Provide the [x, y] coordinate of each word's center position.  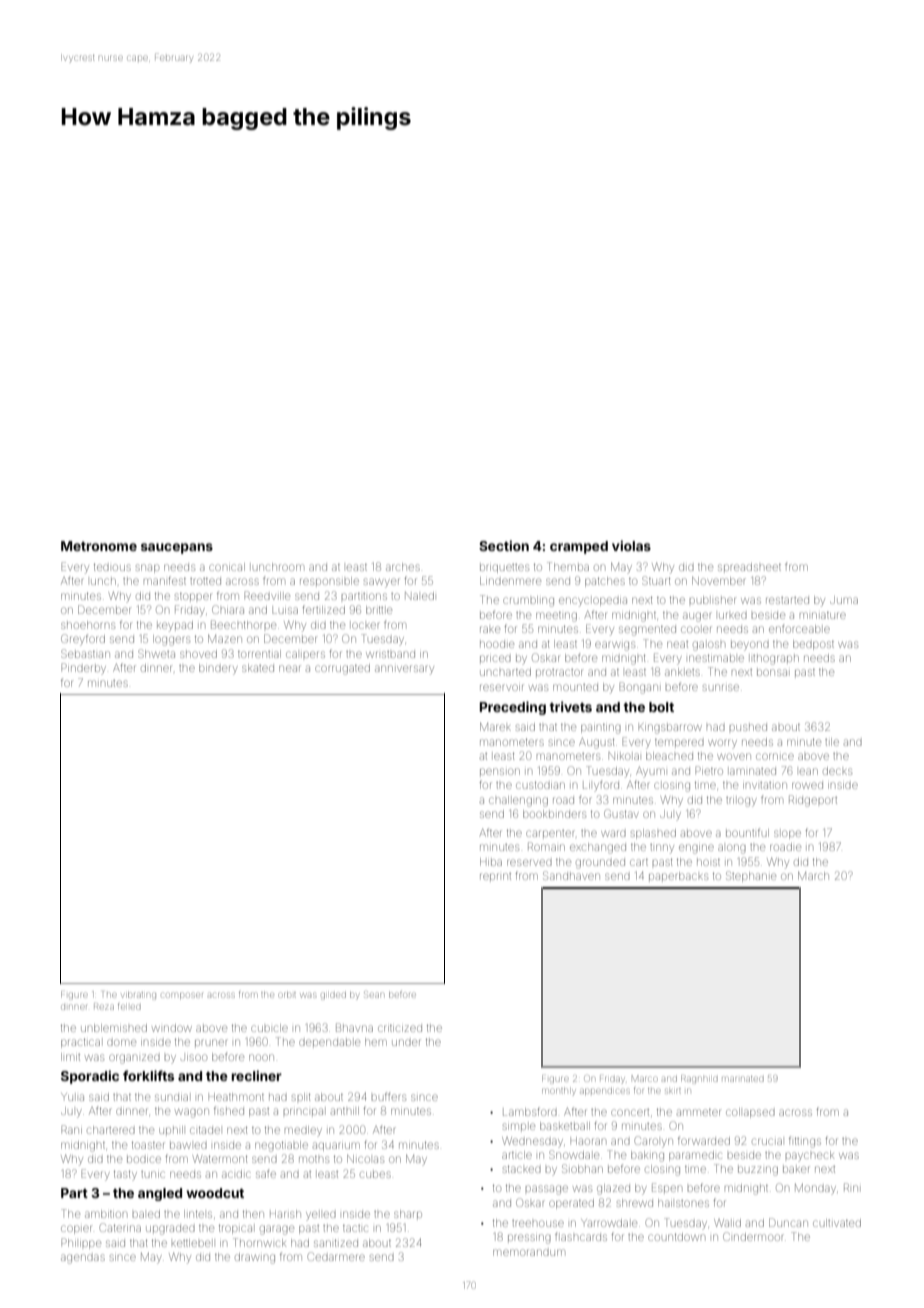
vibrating [139, 996]
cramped [579, 547]
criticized [400, 1028]
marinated [743, 1079]
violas [631, 545]
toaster [148, 1145]
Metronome [99, 546]
